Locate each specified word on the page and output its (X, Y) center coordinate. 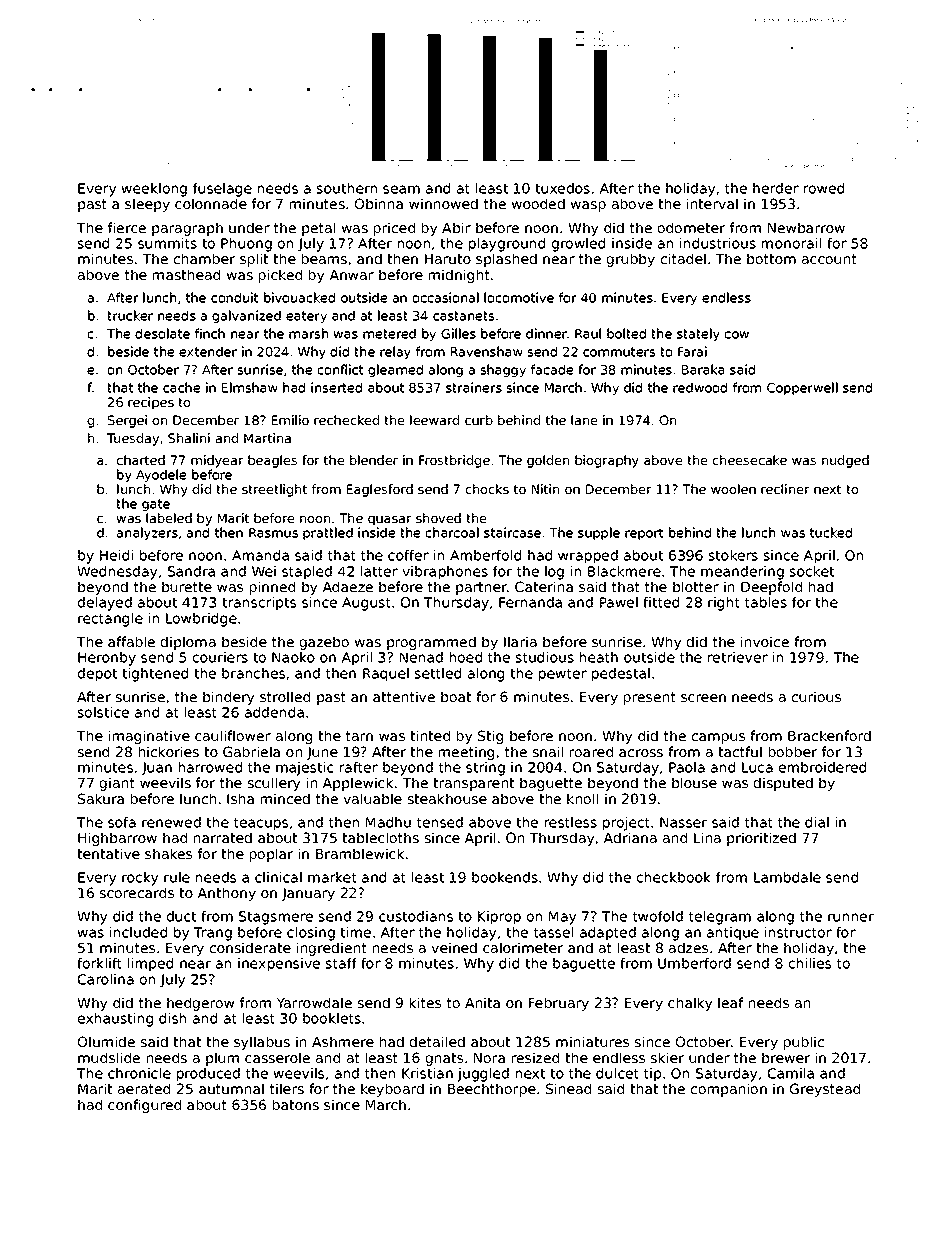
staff (341, 963)
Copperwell (802, 388)
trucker (130, 315)
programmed (431, 643)
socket (812, 571)
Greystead (825, 1090)
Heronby (107, 659)
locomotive (519, 297)
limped (150, 965)
